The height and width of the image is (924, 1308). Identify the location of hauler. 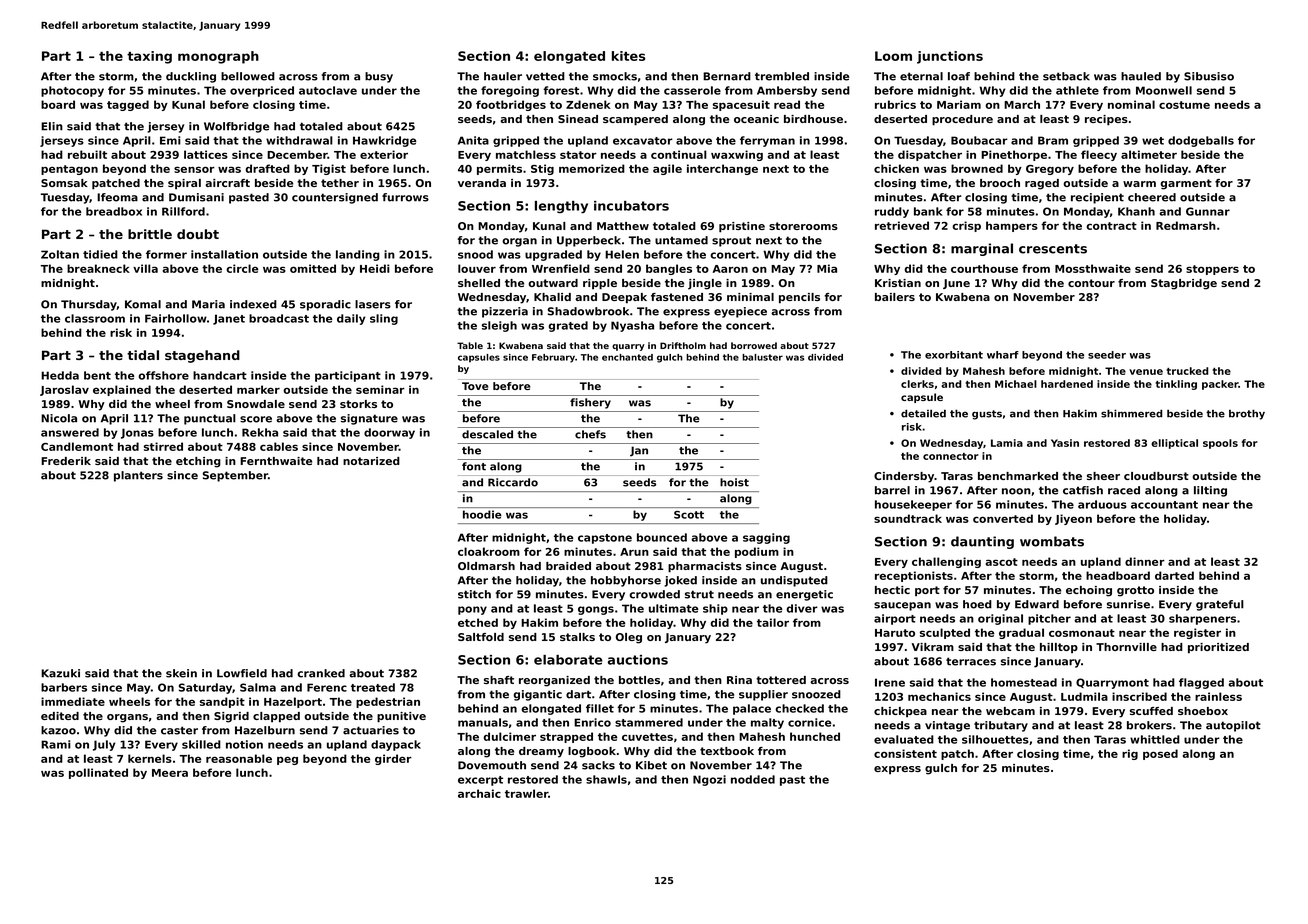
(503, 76).
